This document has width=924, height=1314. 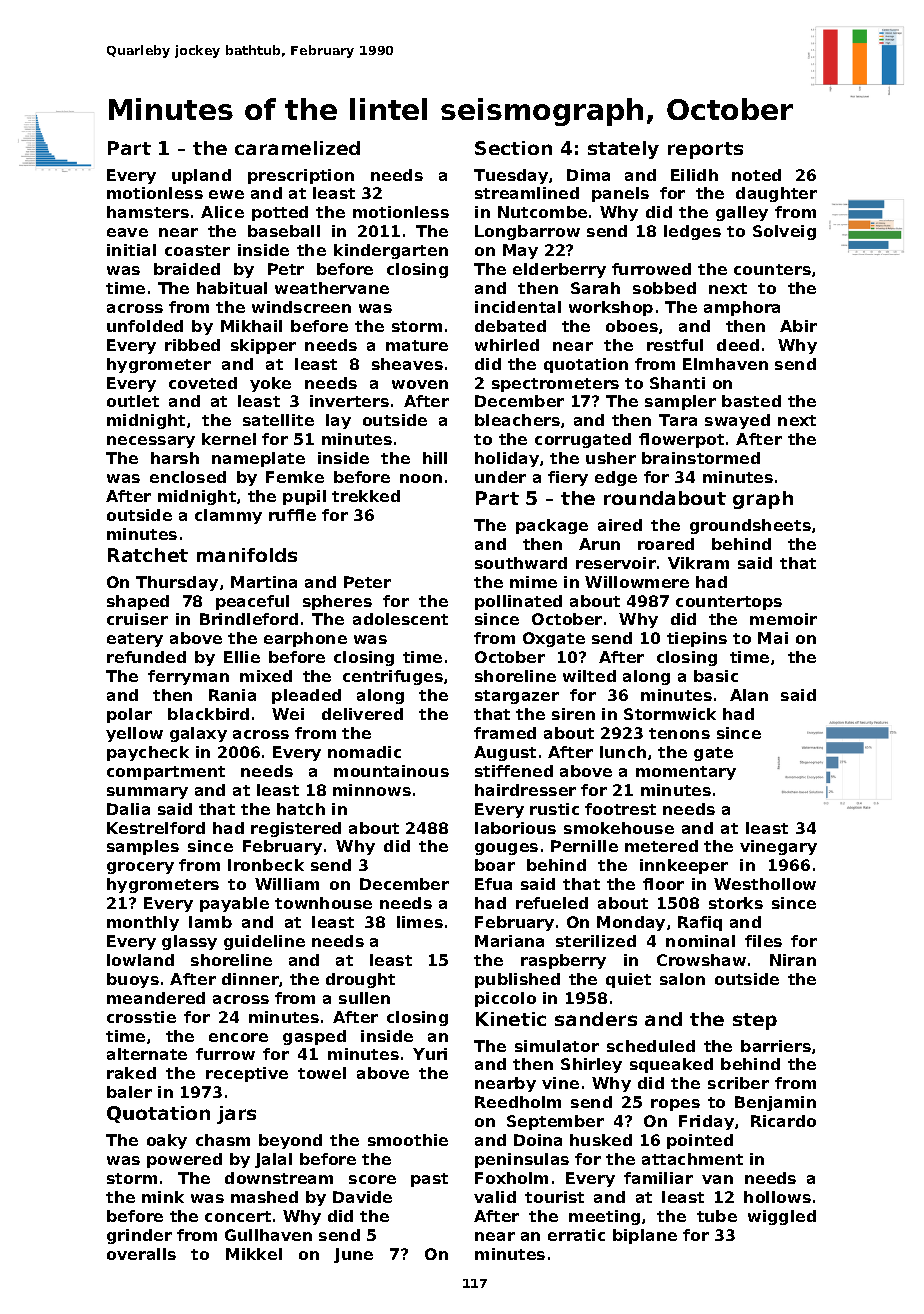 What do you see at coordinates (140, 868) in the document?
I see `grocery` at bounding box center [140, 868].
